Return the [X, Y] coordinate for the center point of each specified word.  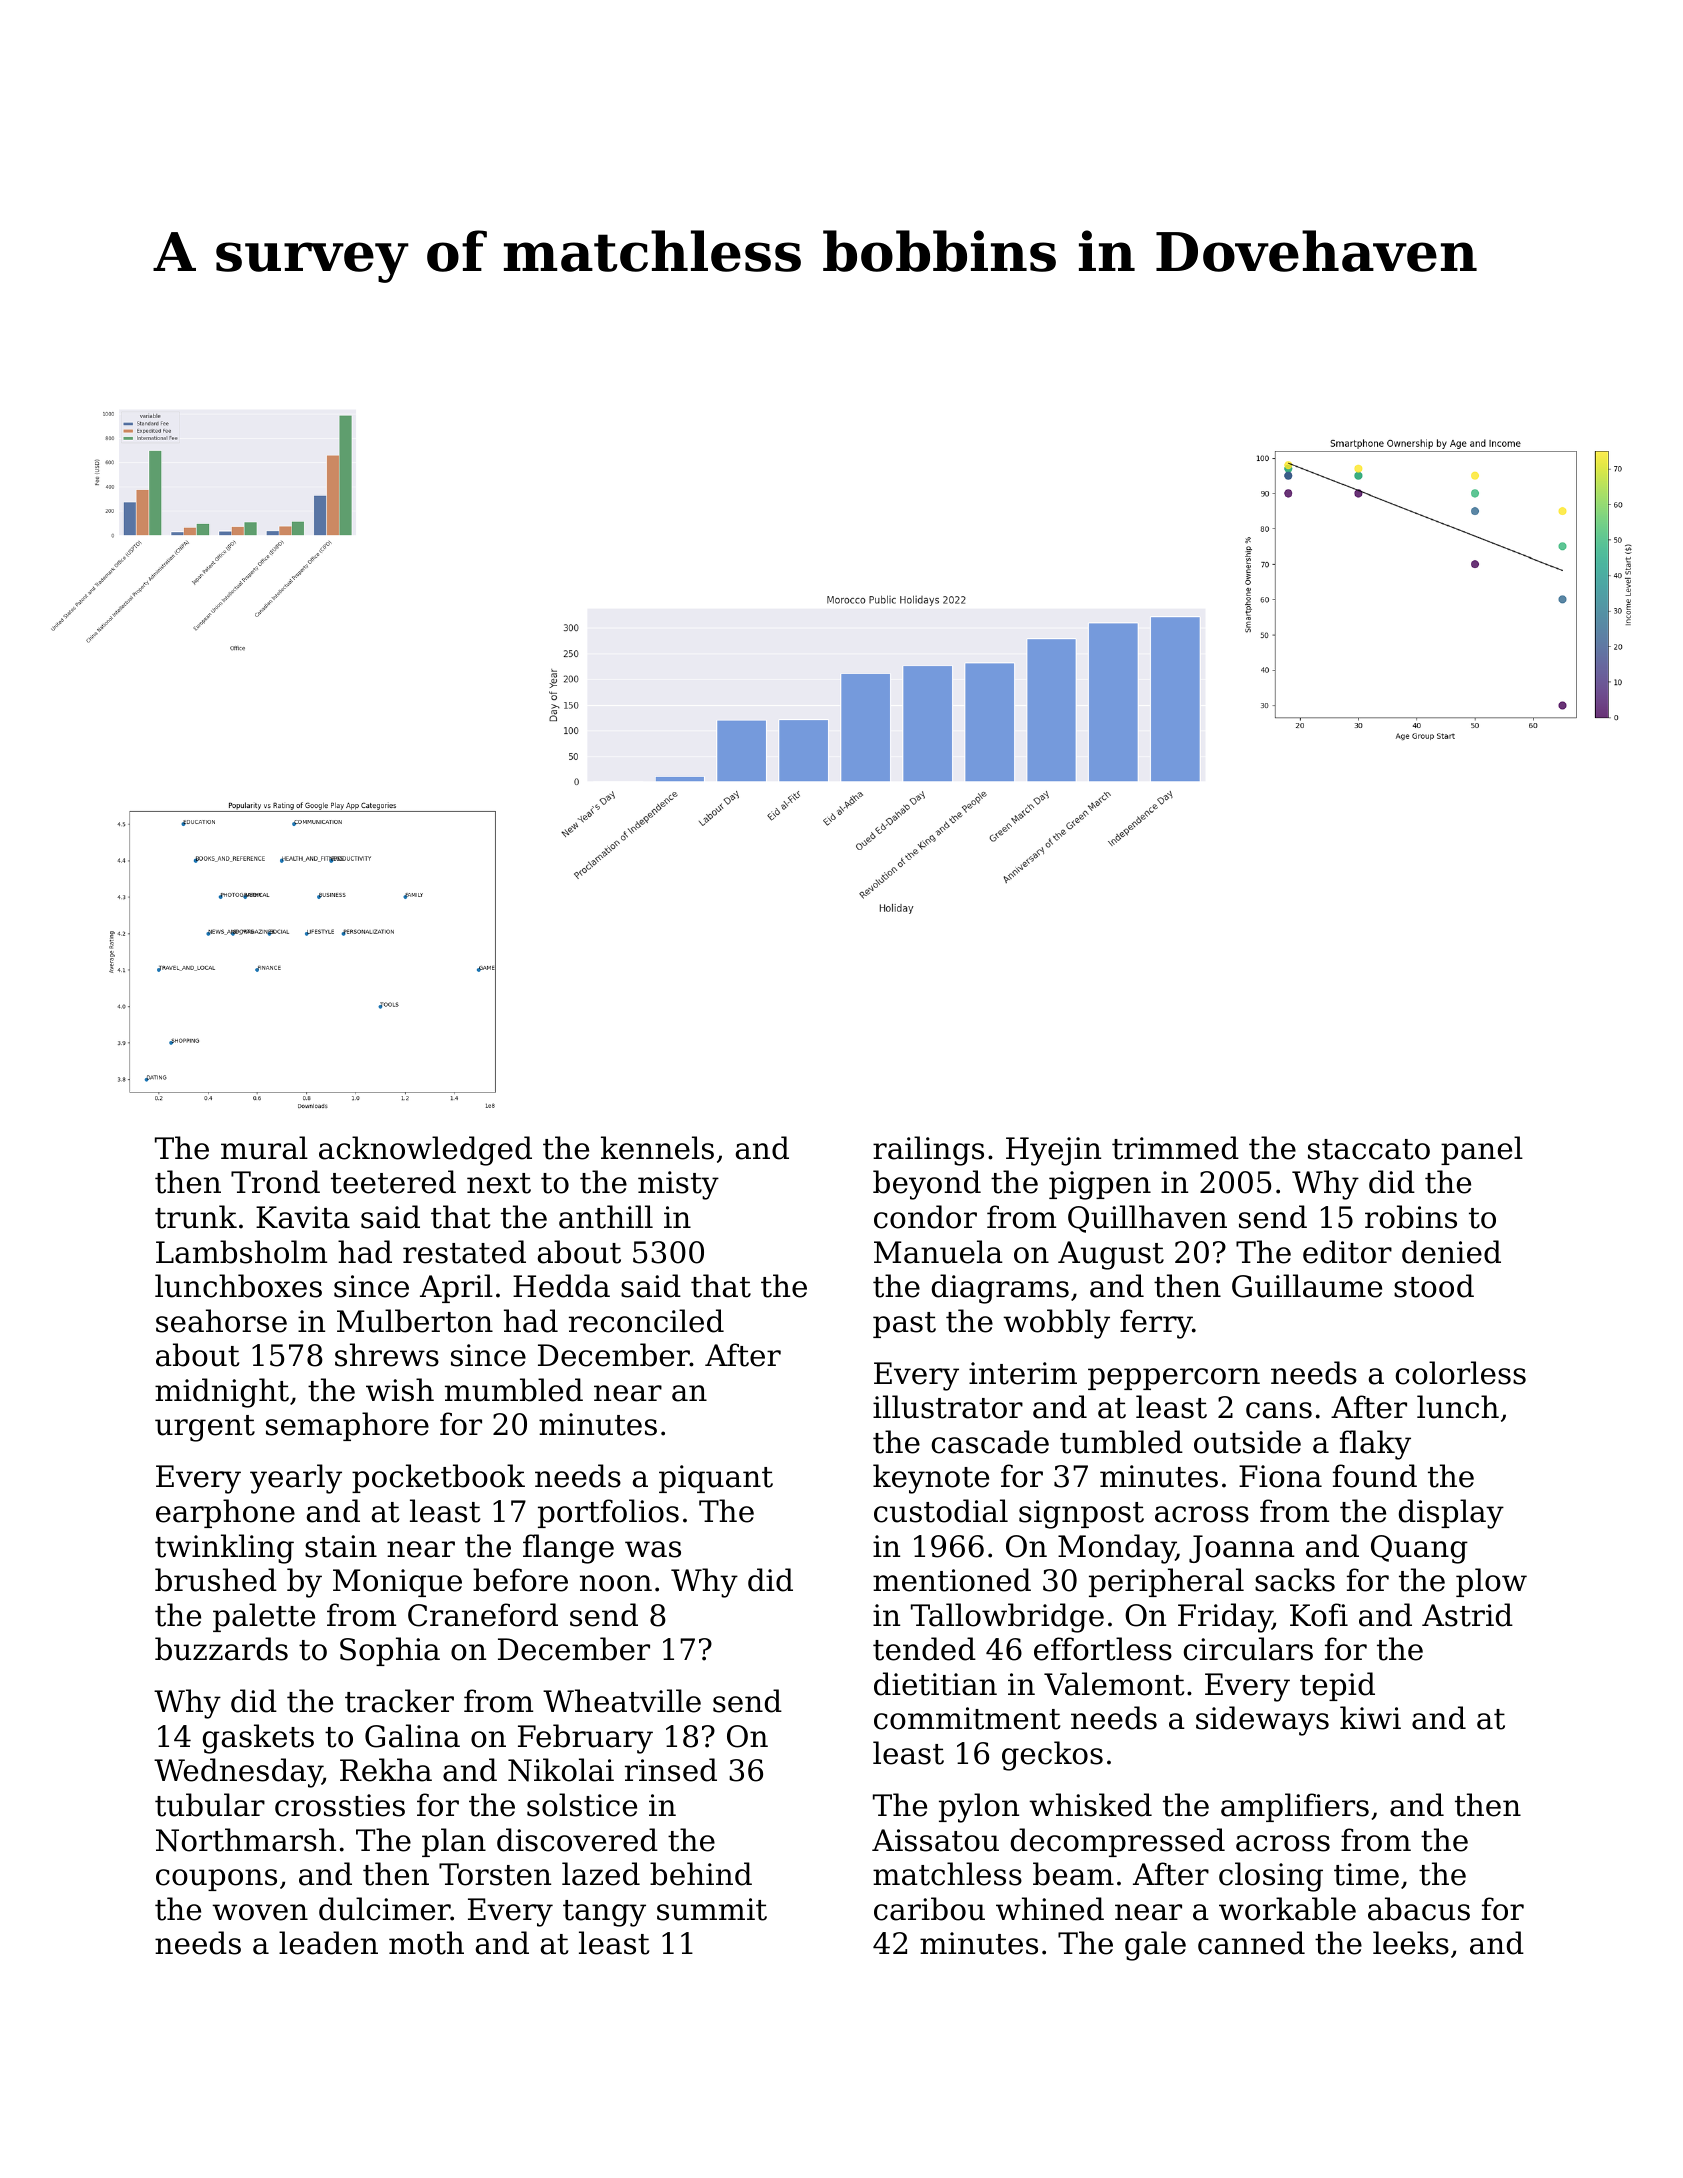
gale [1155, 1946]
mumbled [514, 1390]
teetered [393, 1182]
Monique [397, 1583]
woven [260, 1912]
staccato [1369, 1149]
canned [1251, 1943]
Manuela [938, 1252]
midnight [222, 1393]
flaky [1375, 1445]
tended [924, 1649]
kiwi [1370, 1717]
